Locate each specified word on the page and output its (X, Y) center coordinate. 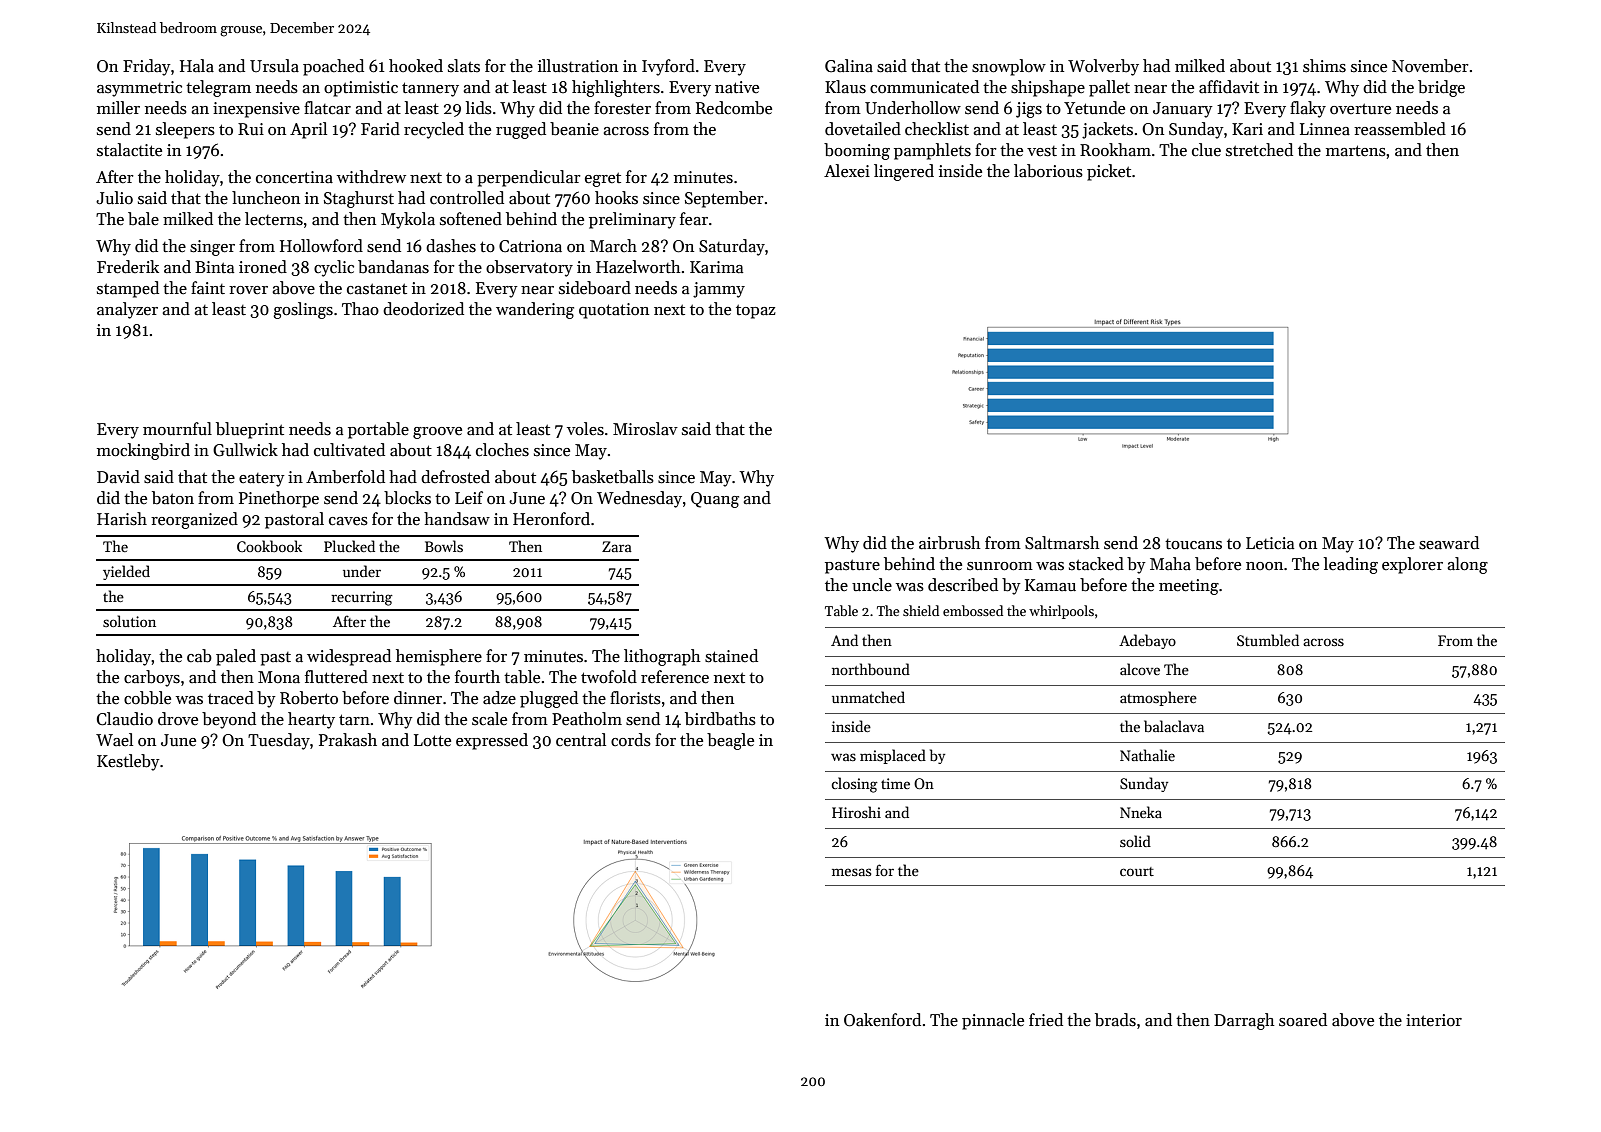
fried (1046, 1020)
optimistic (361, 89)
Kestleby (128, 762)
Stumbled (1268, 640)
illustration (578, 66)
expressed (492, 741)
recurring (362, 598)
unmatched (868, 697)
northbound (871, 669)
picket (1109, 172)
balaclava (1174, 726)
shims (1324, 66)
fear (694, 219)
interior (1434, 1020)
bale (143, 219)
